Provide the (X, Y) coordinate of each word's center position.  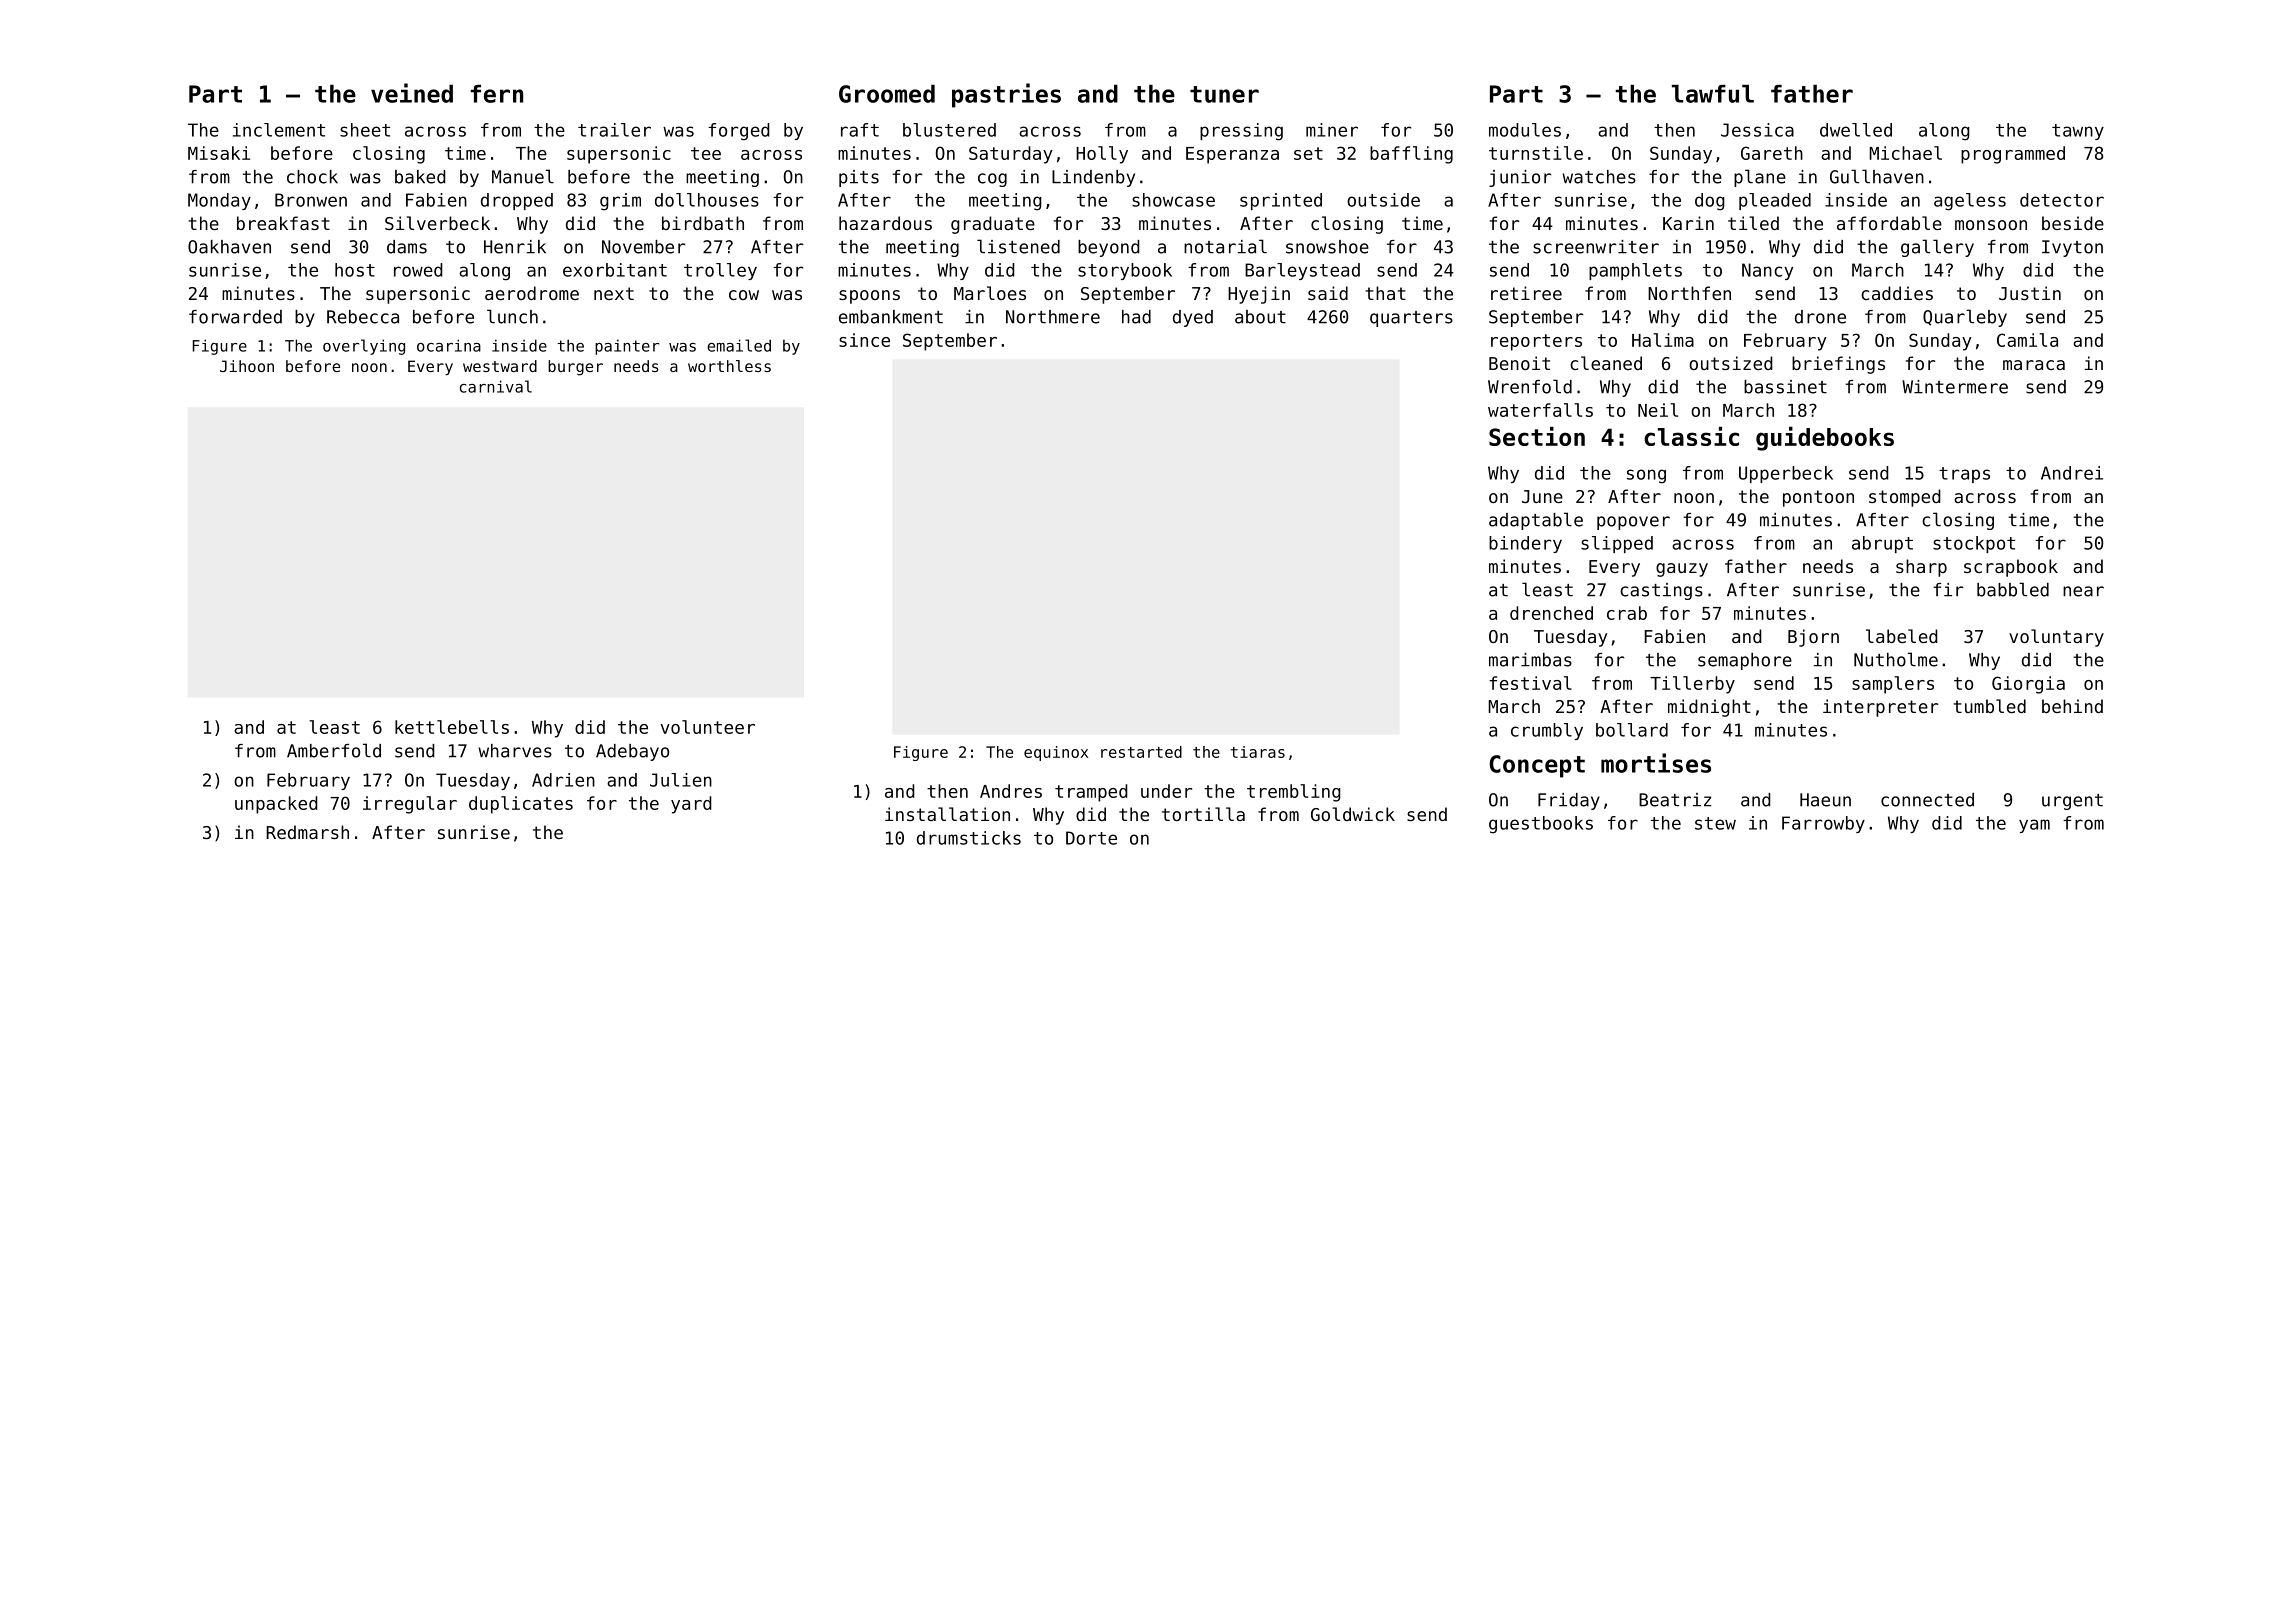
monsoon (1991, 225)
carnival (496, 386)
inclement (279, 130)
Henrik (515, 247)
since (864, 340)
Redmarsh (307, 832)
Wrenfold (1530, 386)
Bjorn (1813, 638)
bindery (1525, 544)
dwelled (1856, 130)
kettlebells (452, 727)
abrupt (1882, 544)
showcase (1173, 200)
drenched (1551, 613)
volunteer (708, 727)
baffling (1411, 155)
